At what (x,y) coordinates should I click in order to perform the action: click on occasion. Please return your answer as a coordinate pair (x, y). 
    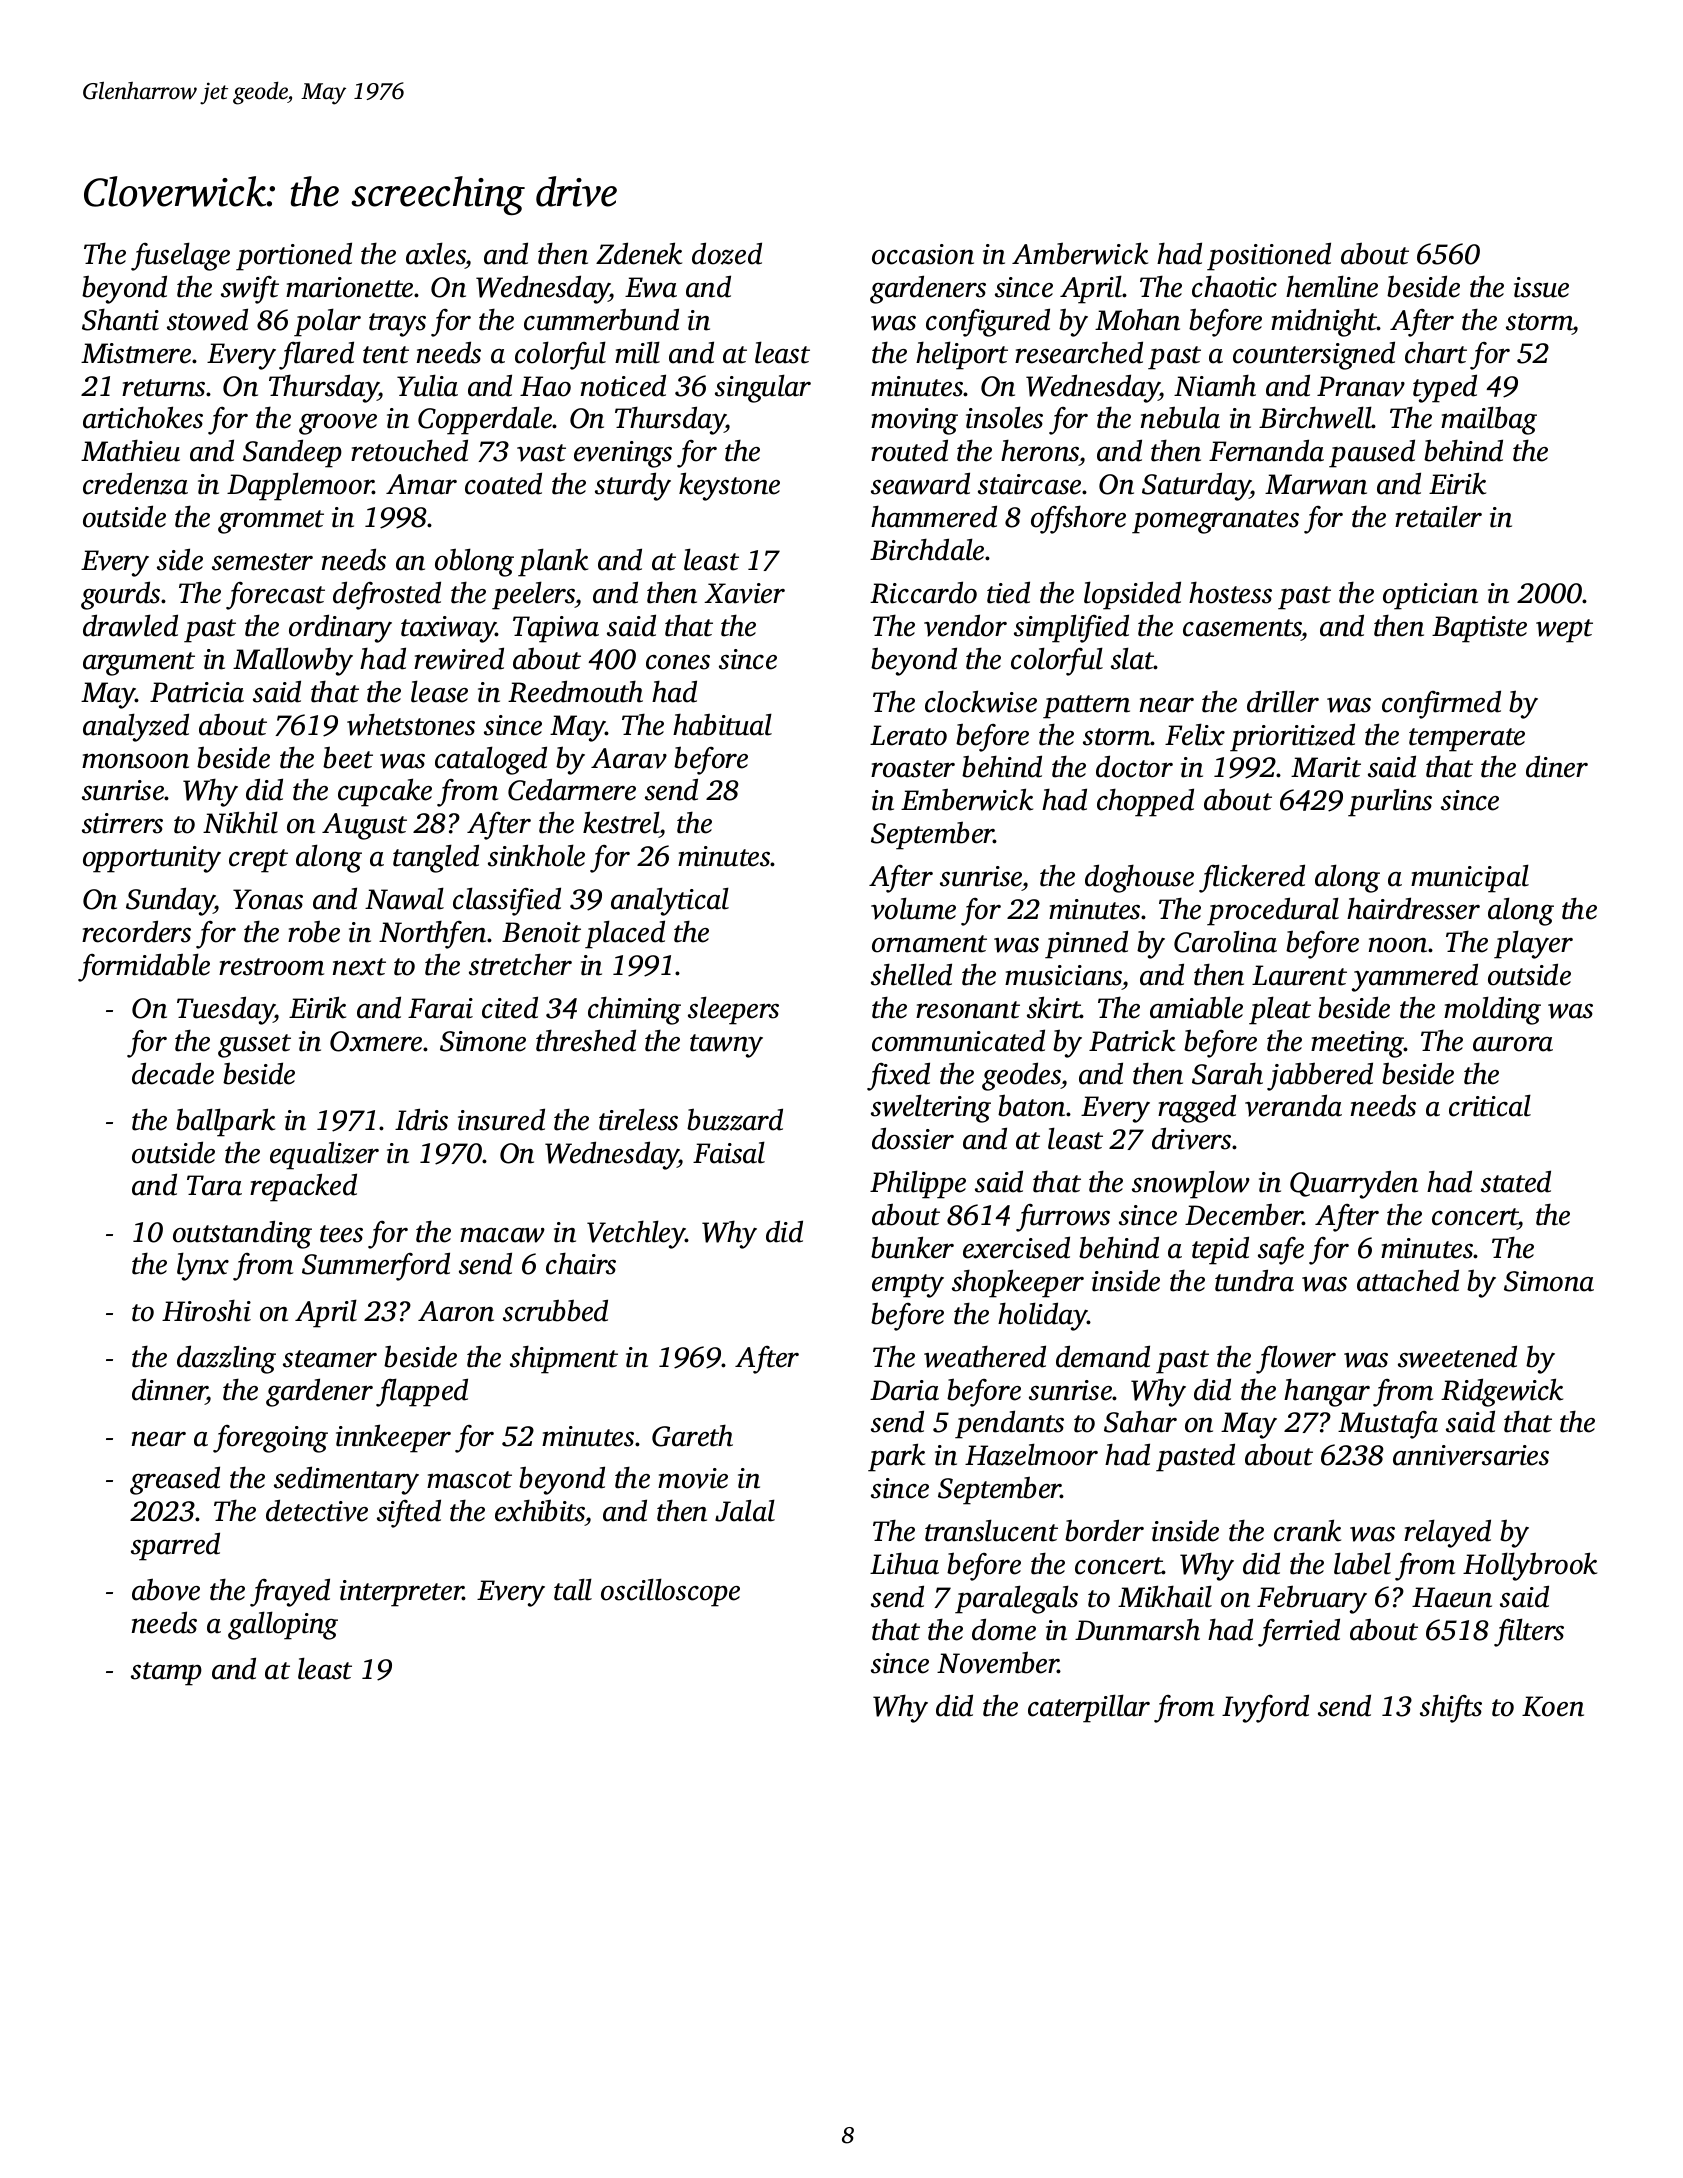
    Looking at the image, I should click on (923, 254).
